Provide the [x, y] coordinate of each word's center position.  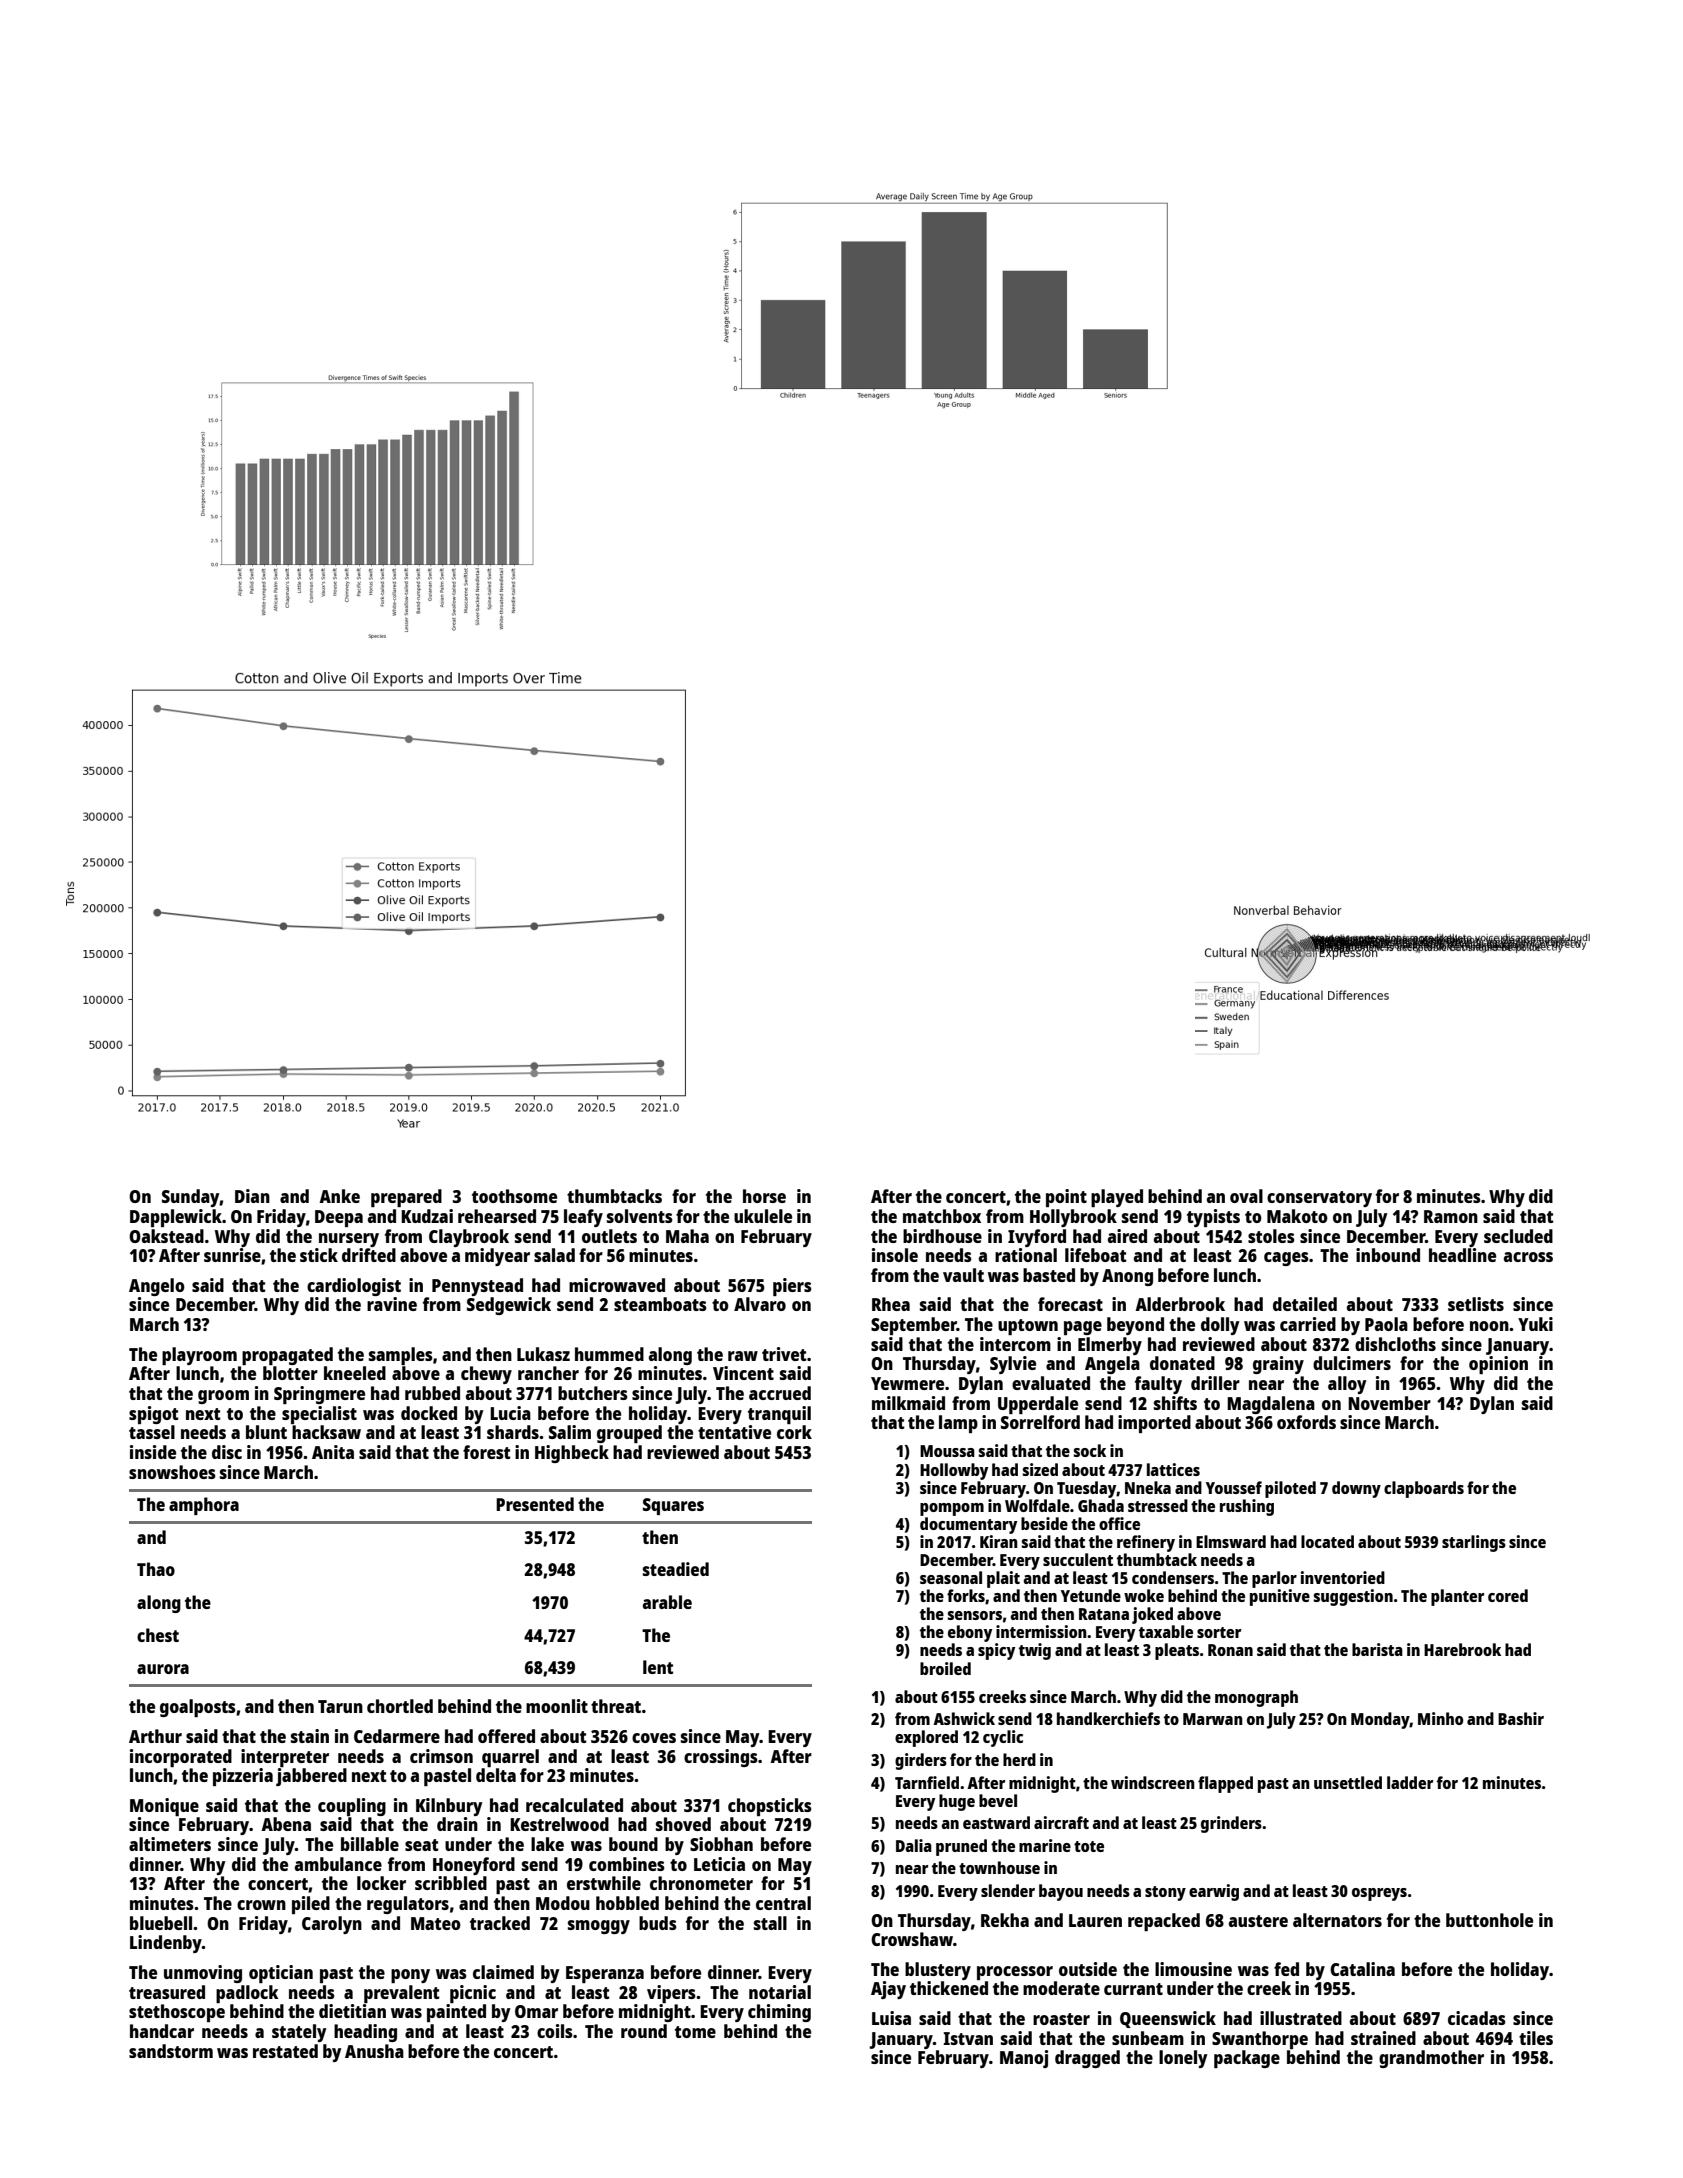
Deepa [339, 1218]
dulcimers [1352, 1363]
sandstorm [171, 2051]
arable [667, 1602]
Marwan [1213, 1719]
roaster [1061, 2019]
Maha [687, 1236]
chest [158, 1635]
